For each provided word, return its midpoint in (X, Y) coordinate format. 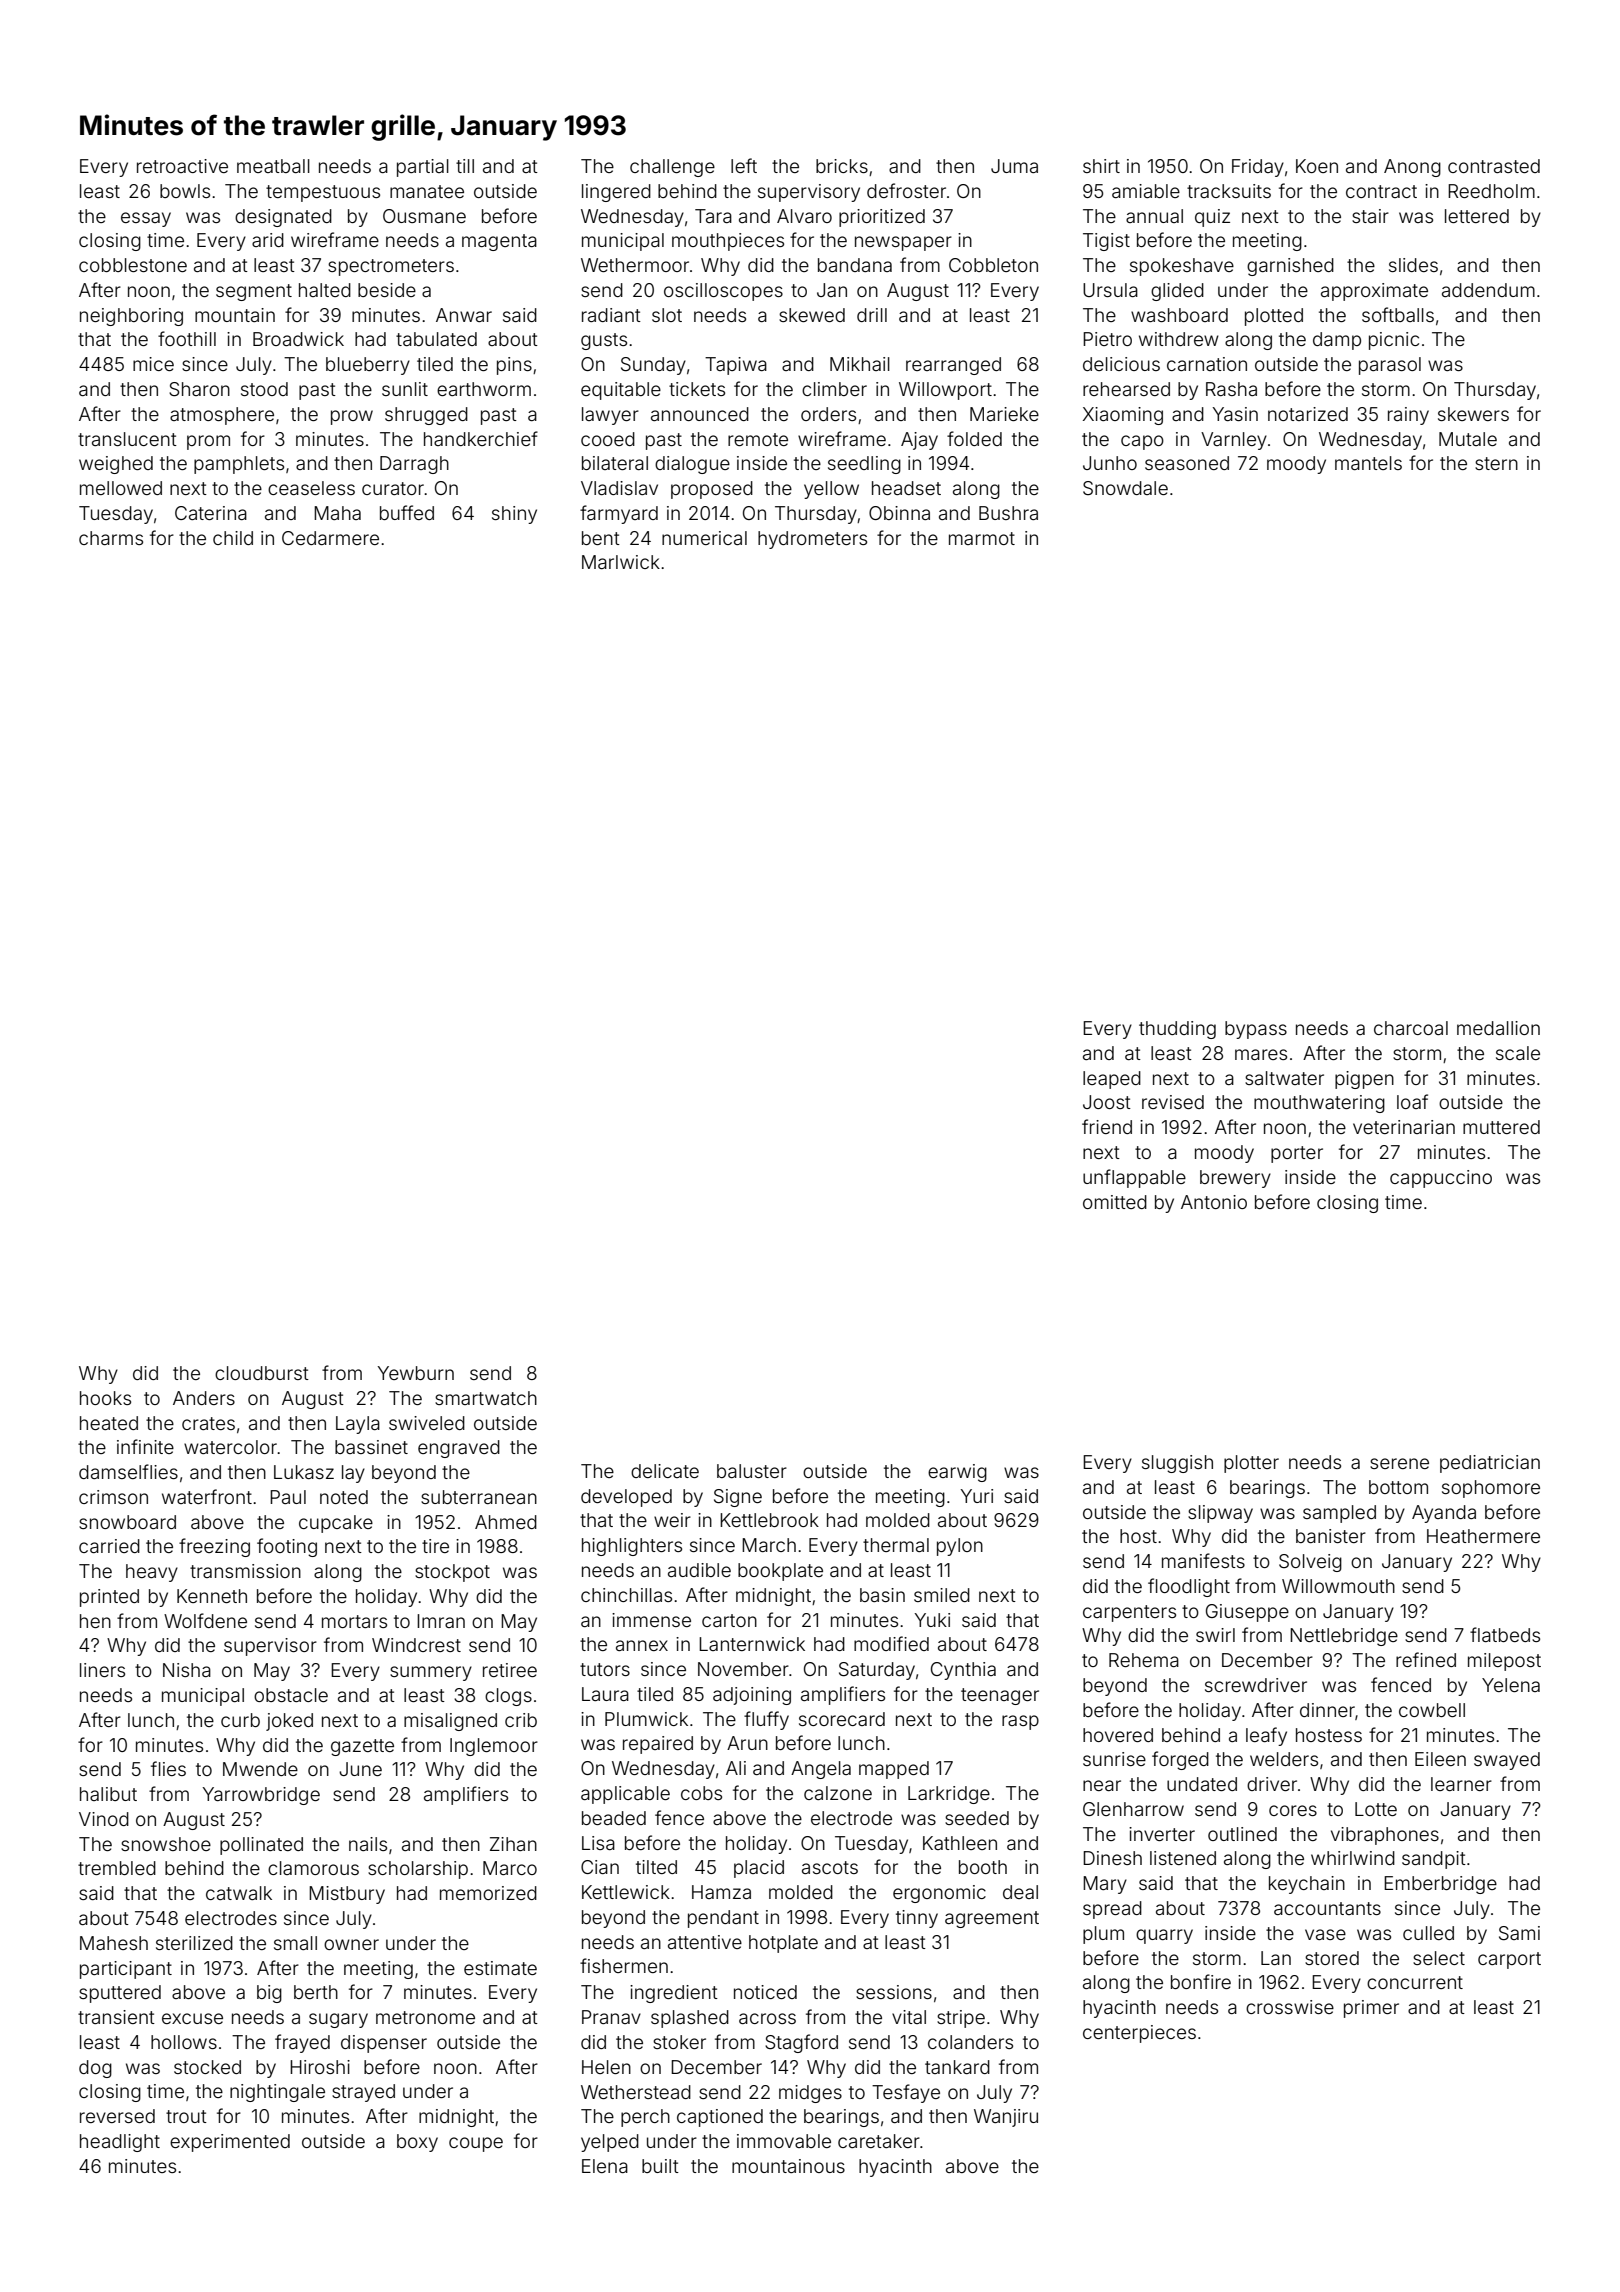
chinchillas (626, 1595)
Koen (1317, 166)
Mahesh (114, 1943)
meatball (273, 166)
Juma (1014, 166)
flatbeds (1505, 1634)
